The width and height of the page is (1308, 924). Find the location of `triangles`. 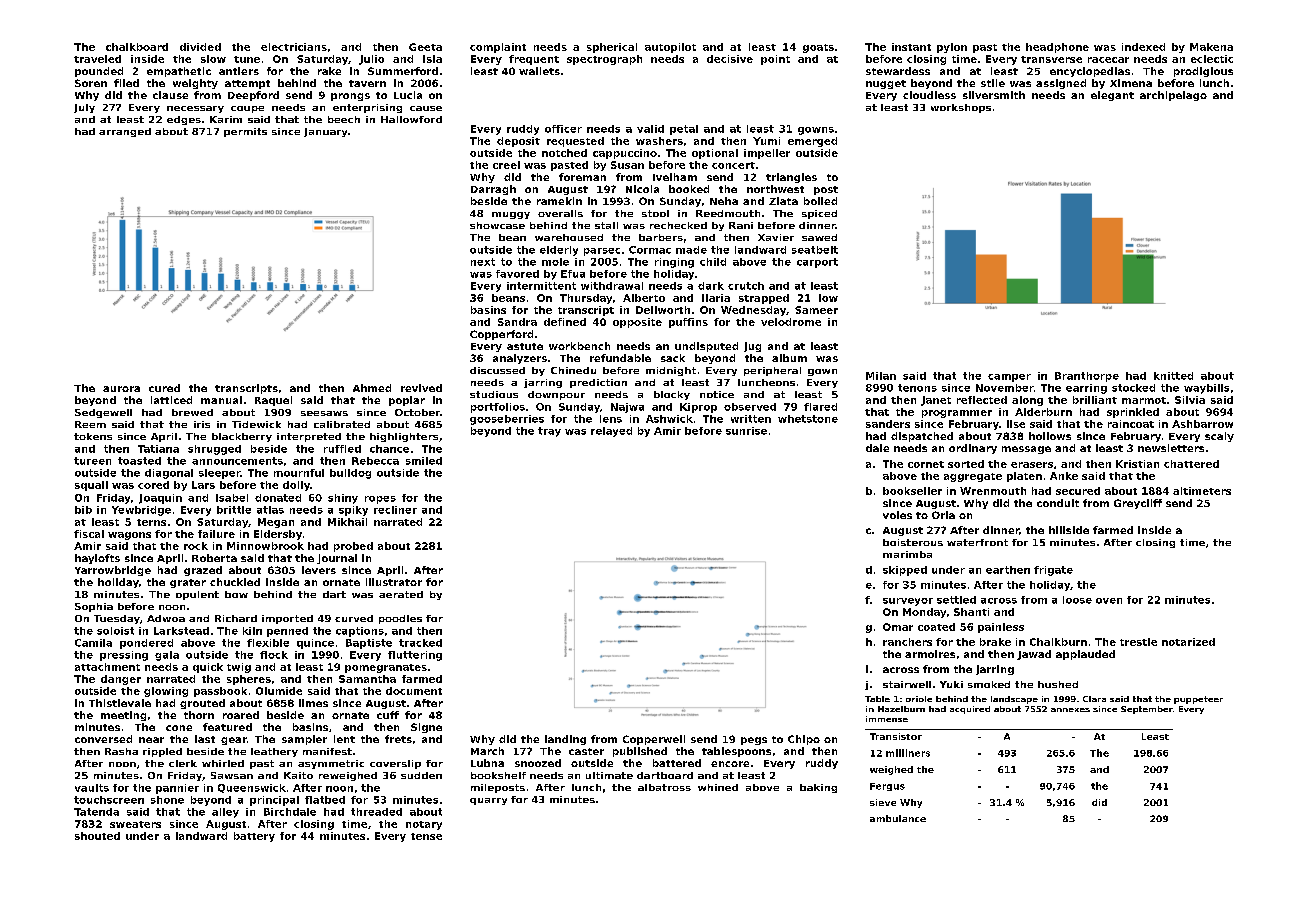

triangles is located at coordinates (791, 178).
